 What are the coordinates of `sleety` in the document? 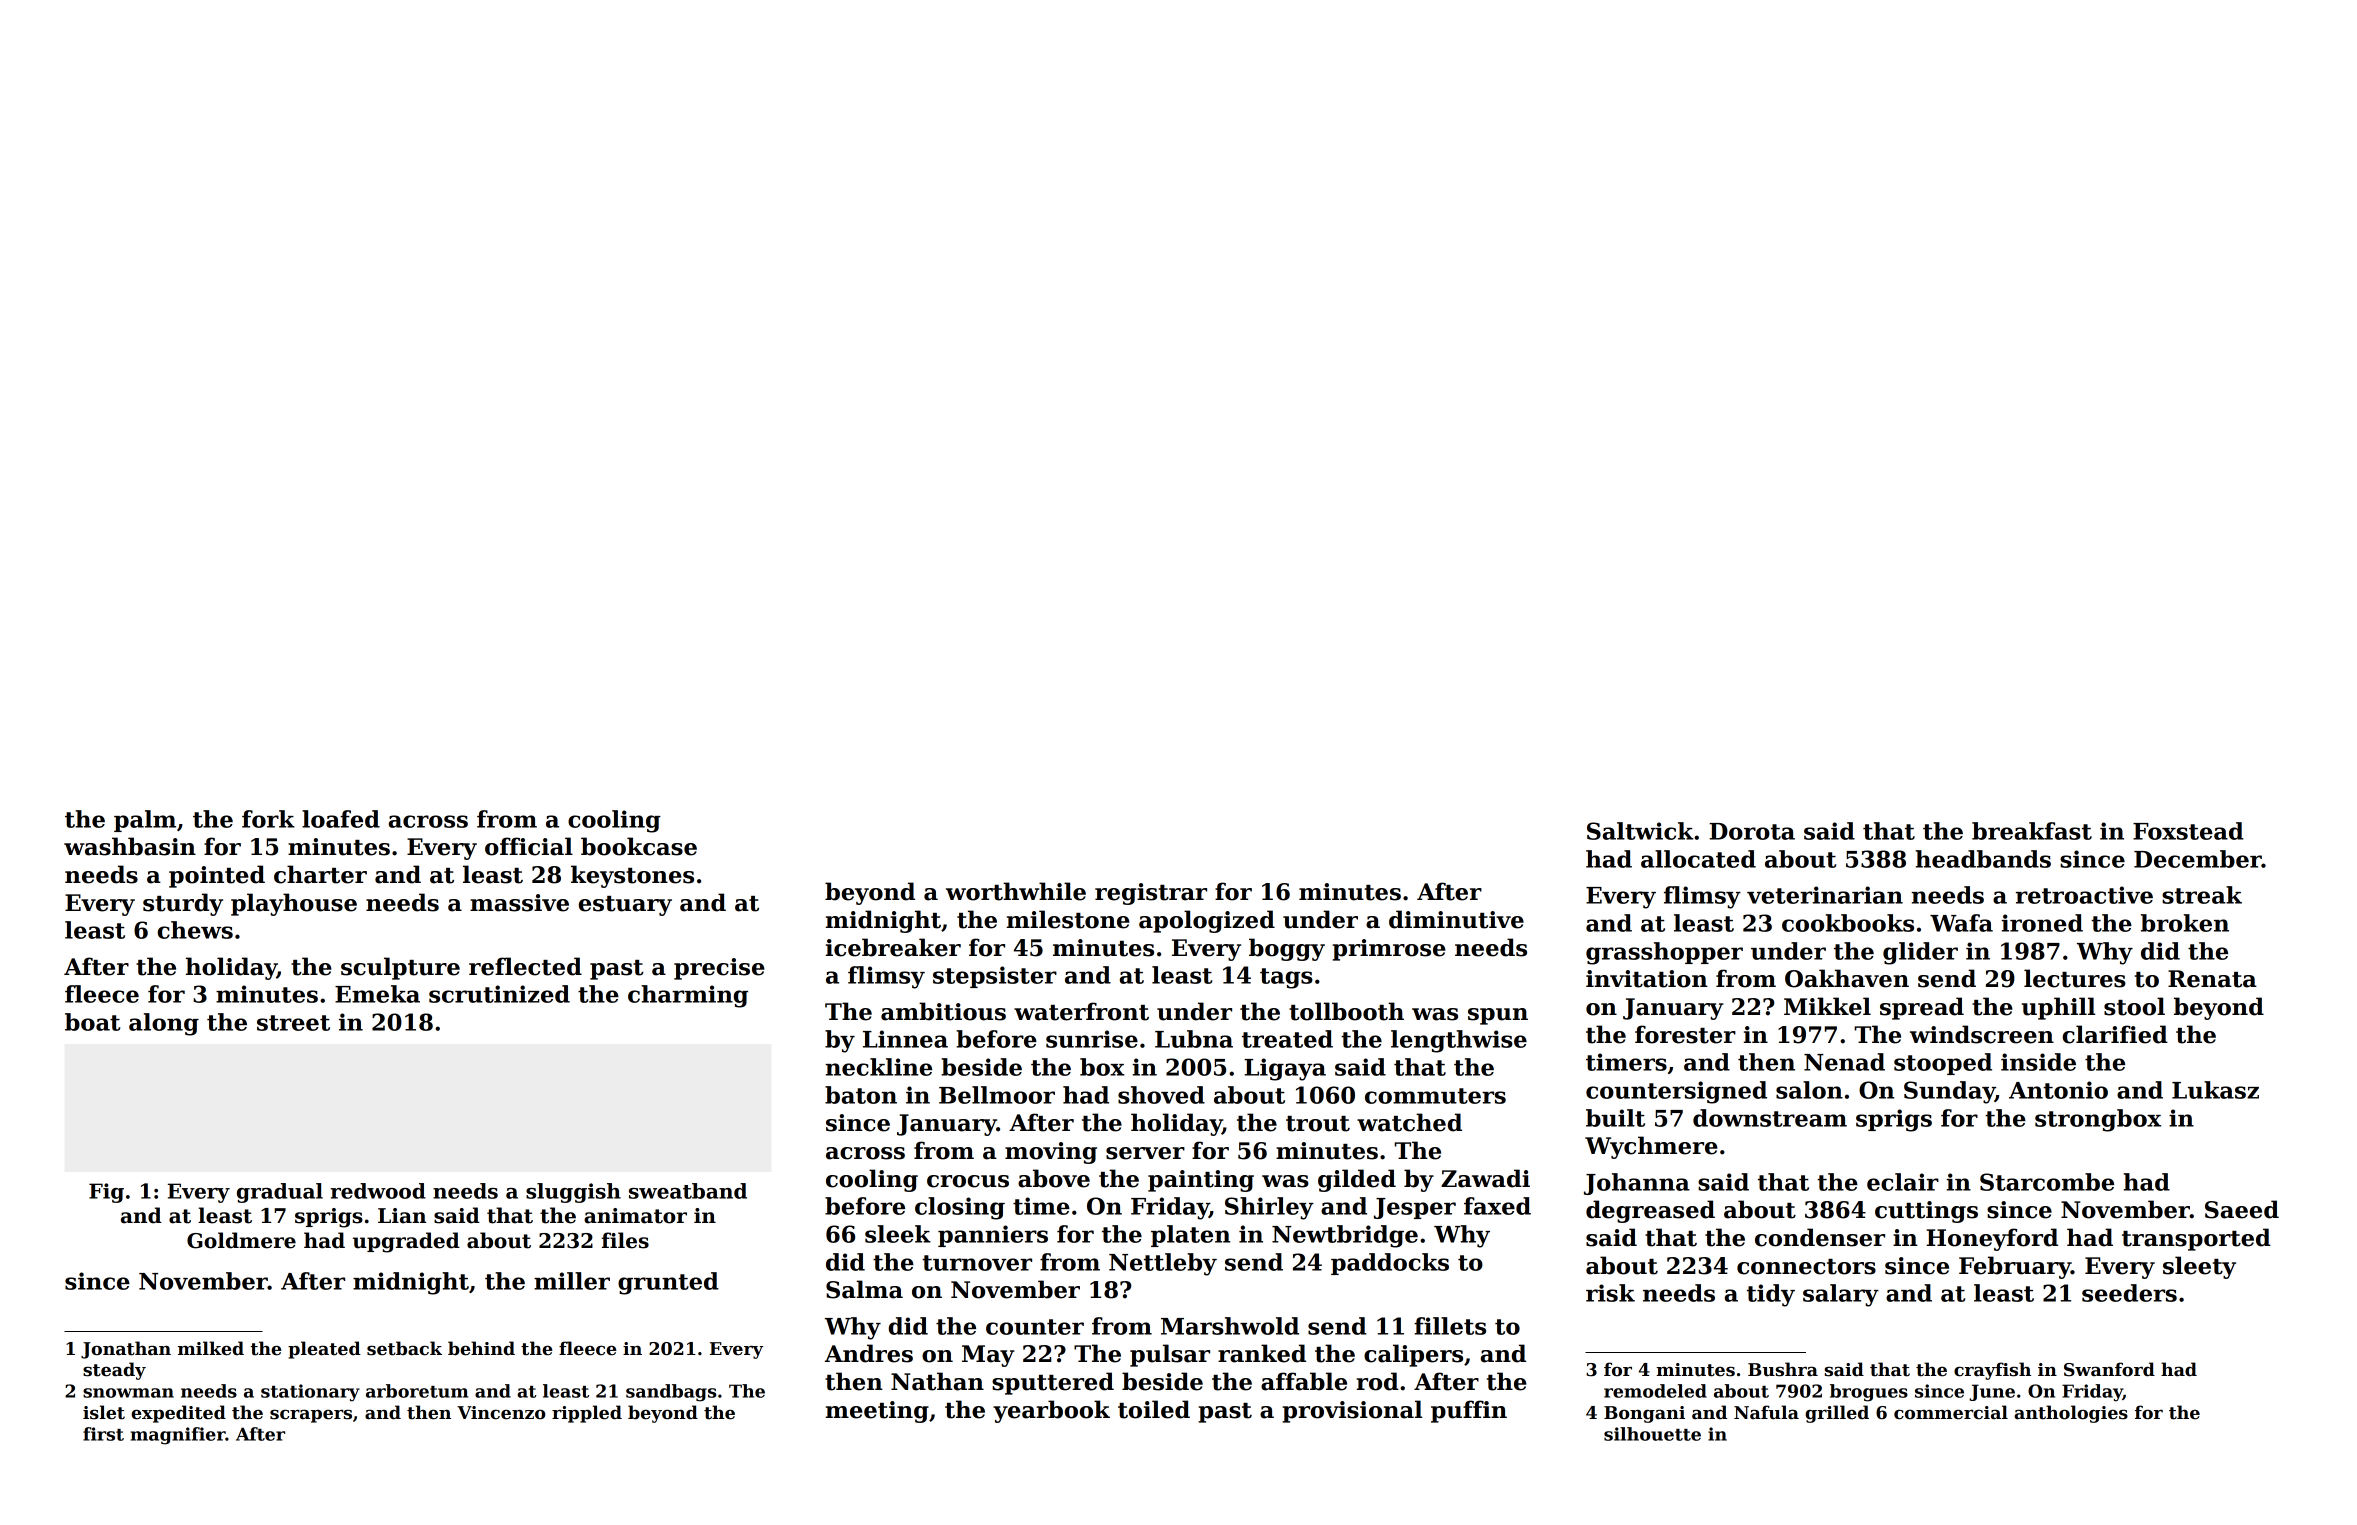 It's located at (2199, 1267).
